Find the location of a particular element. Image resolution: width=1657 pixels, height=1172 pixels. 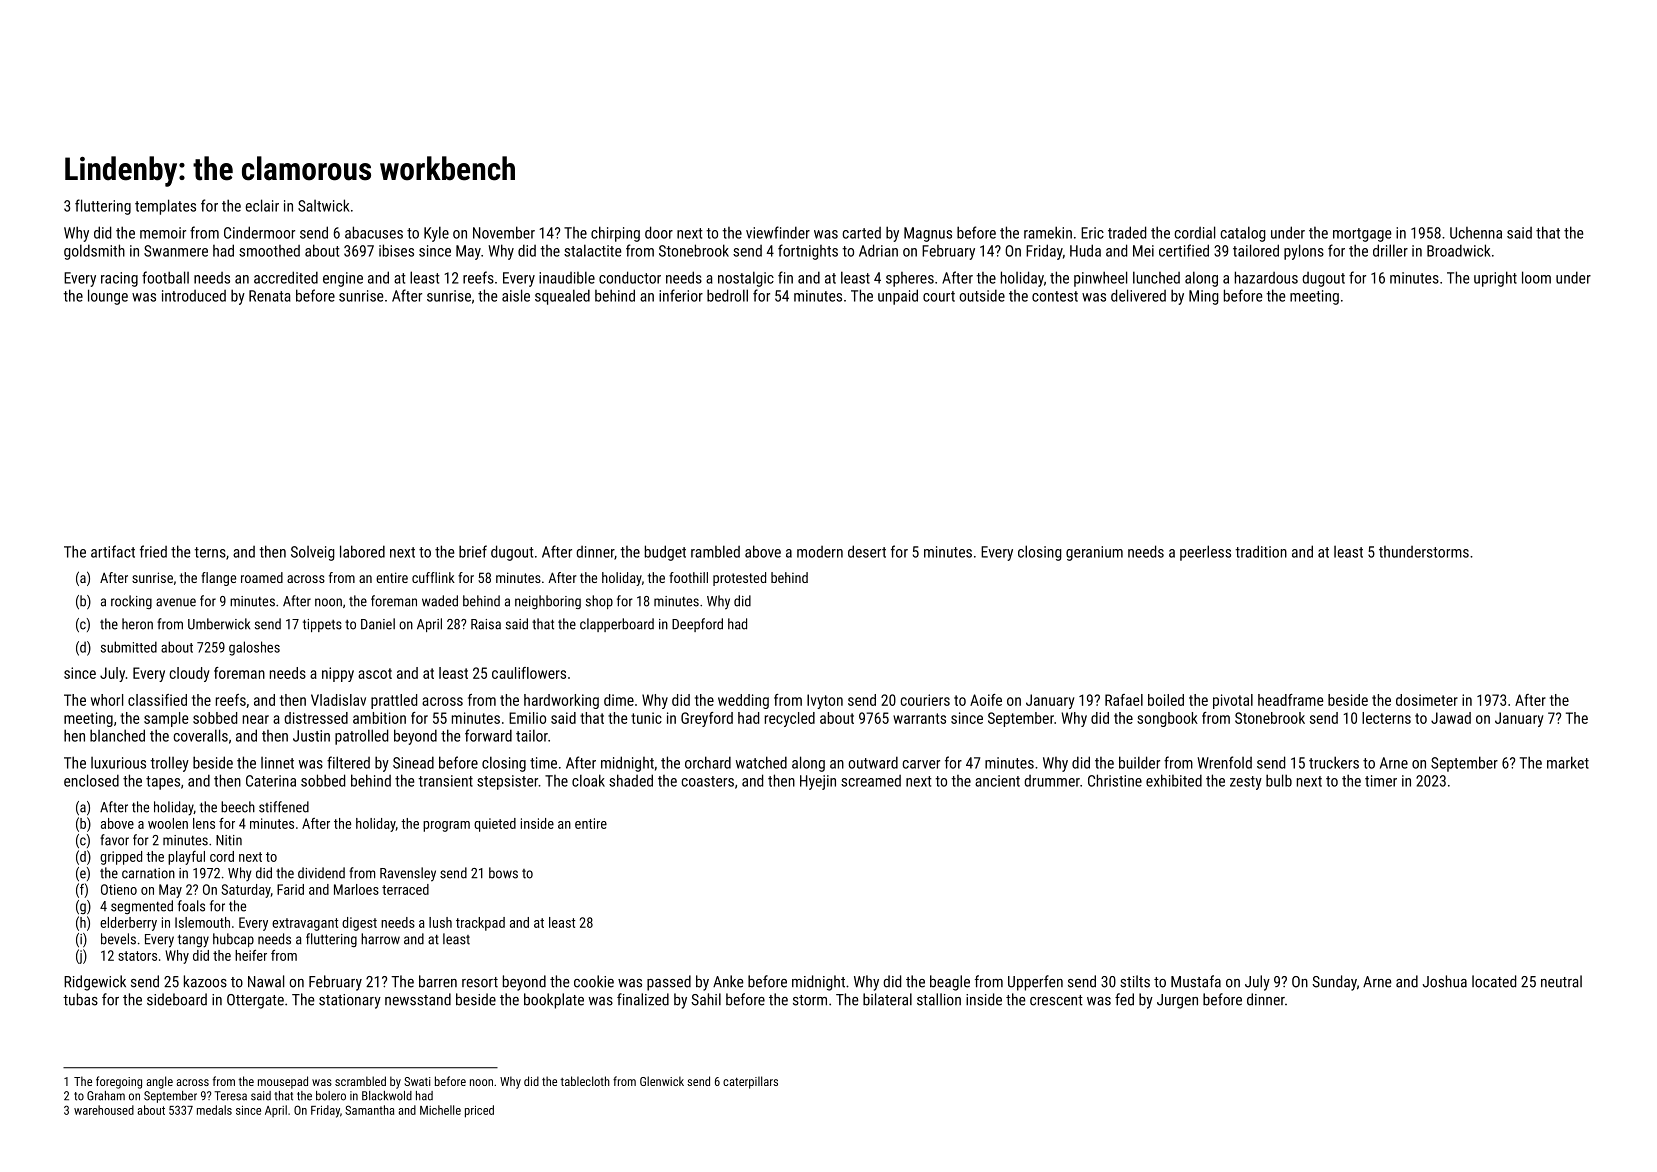

Swanmere is located at coordinates (176, 251).
